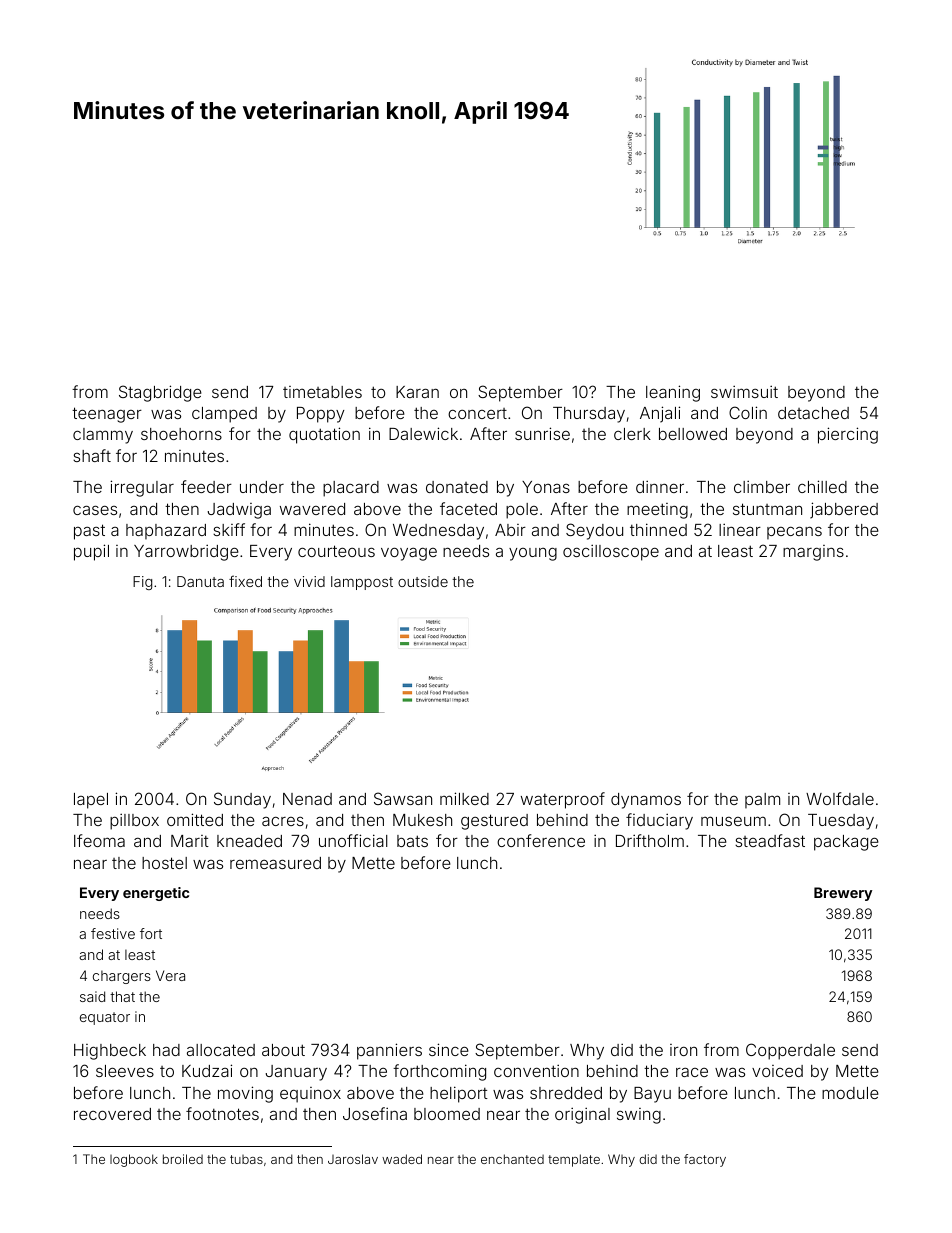  I want to click on since, so click(449, 1049).
